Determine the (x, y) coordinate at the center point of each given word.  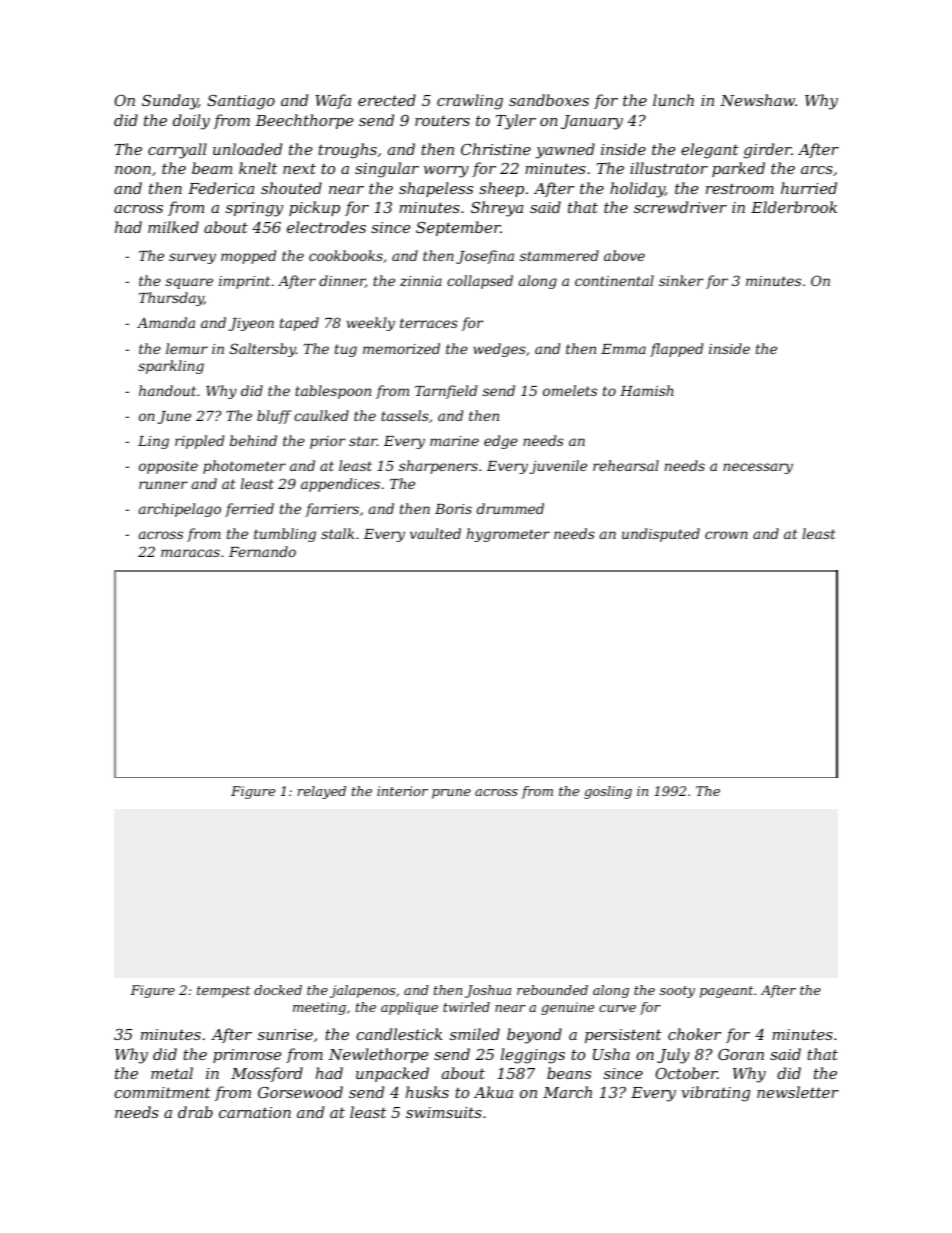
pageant (726, 992)
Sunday (170, 102)
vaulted (435, 533)
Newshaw (757, 100)
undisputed (661, 535)
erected (387, 100)
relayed (322, 792)
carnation (255, 1112)
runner (163, 485)
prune (451, 794)
